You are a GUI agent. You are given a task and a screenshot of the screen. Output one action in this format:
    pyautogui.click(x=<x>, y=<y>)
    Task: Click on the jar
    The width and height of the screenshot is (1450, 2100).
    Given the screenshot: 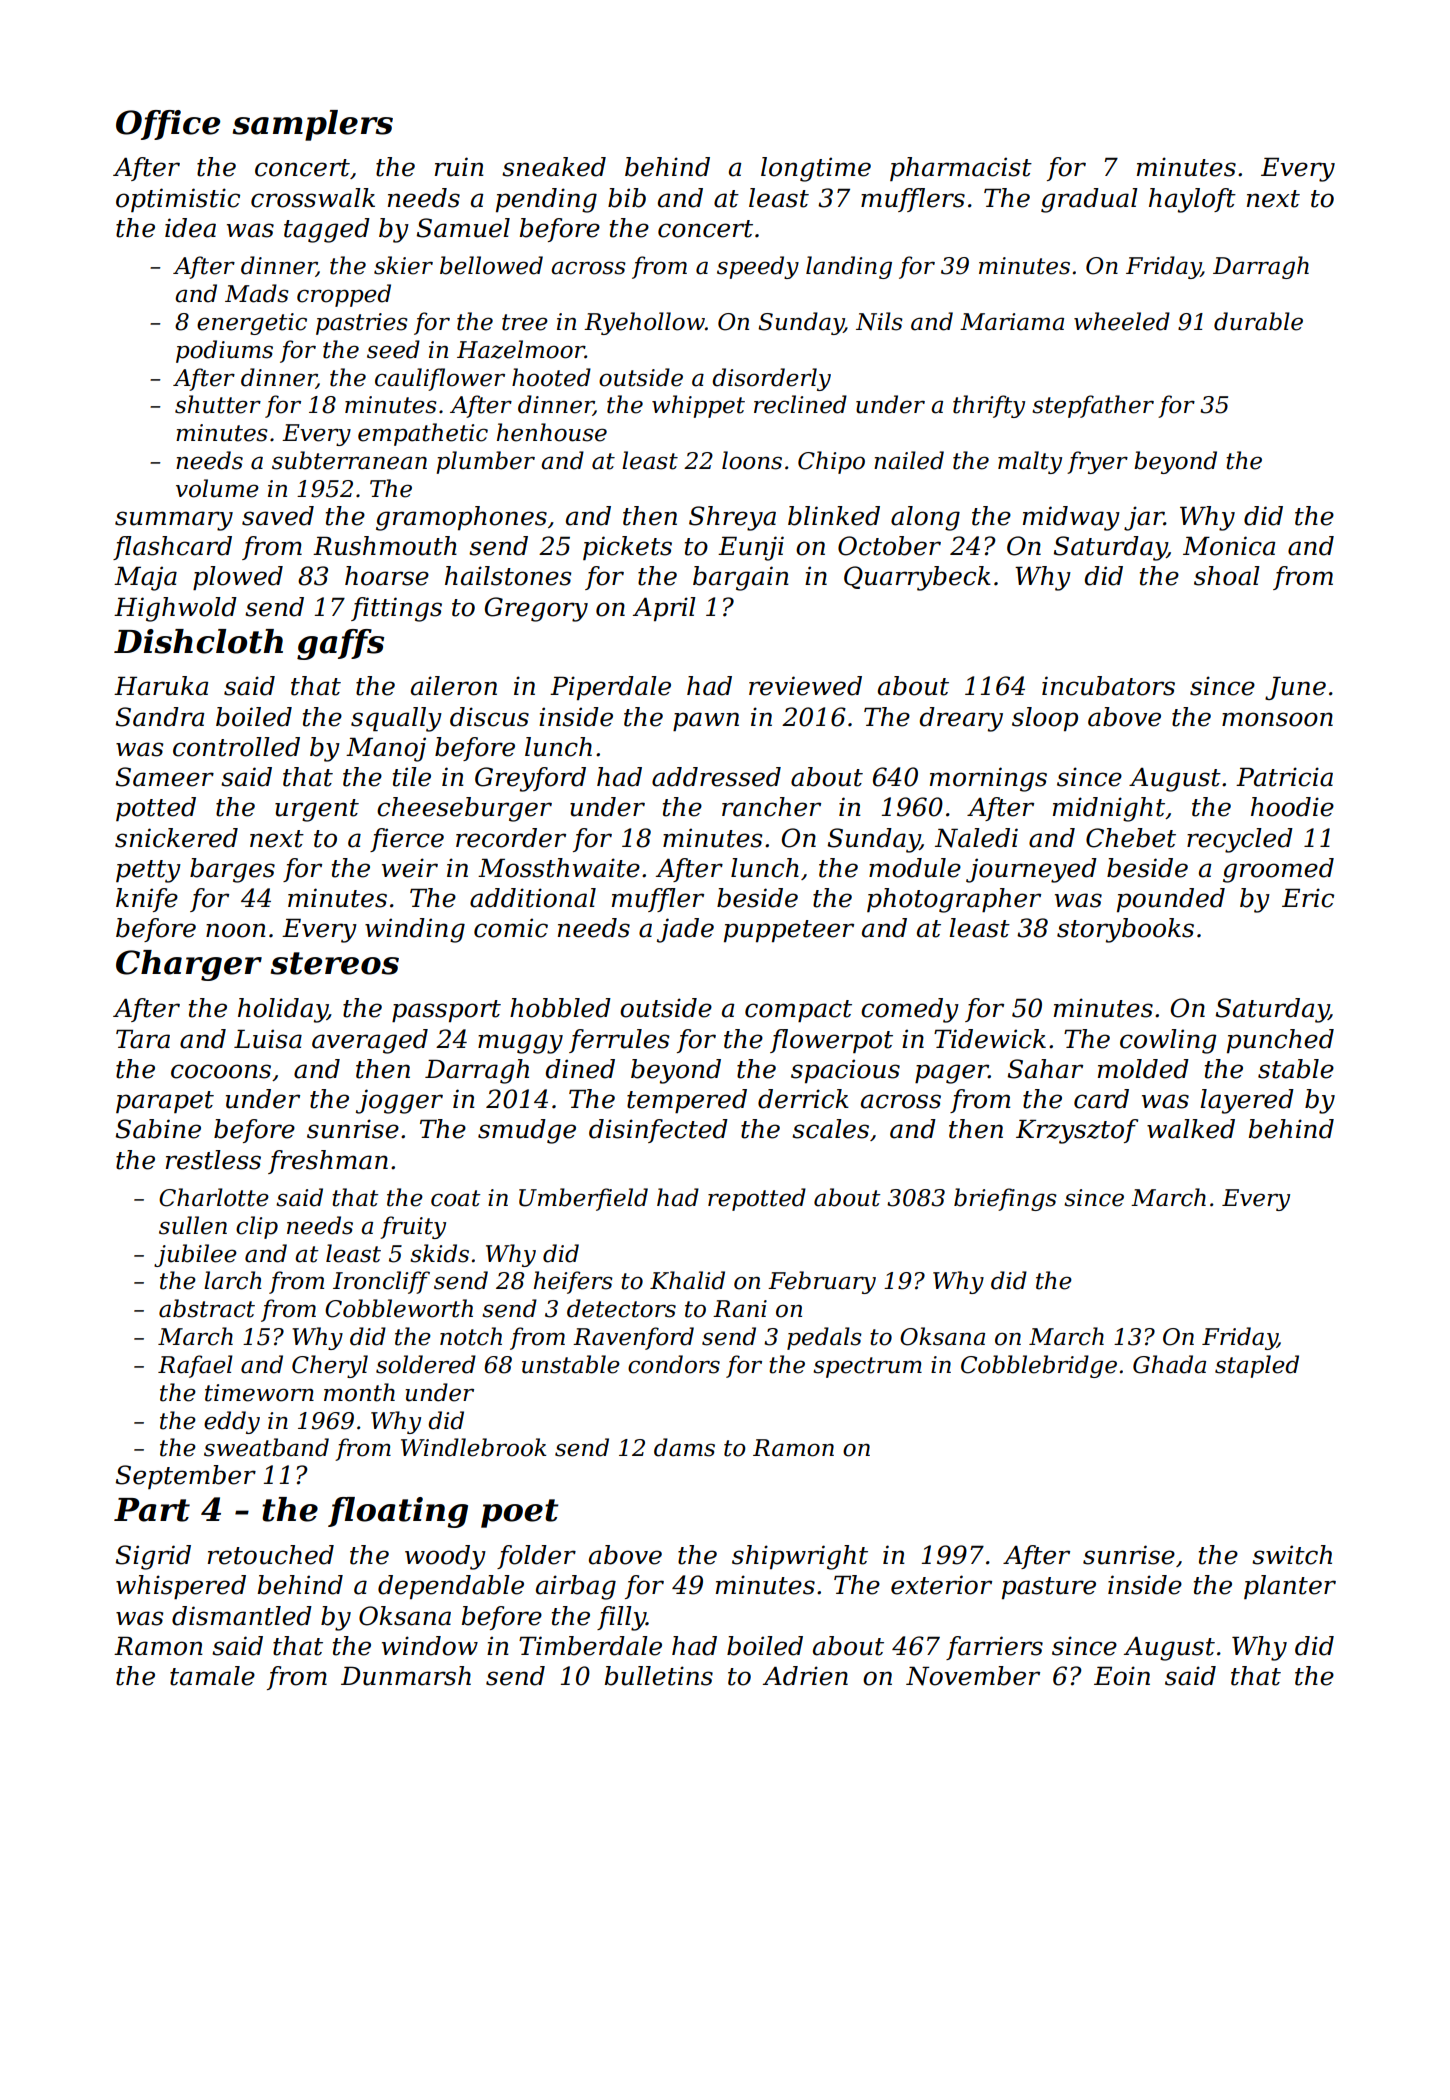 What is the action you would take?
    pyautogui.click(x=1144, y=518)
